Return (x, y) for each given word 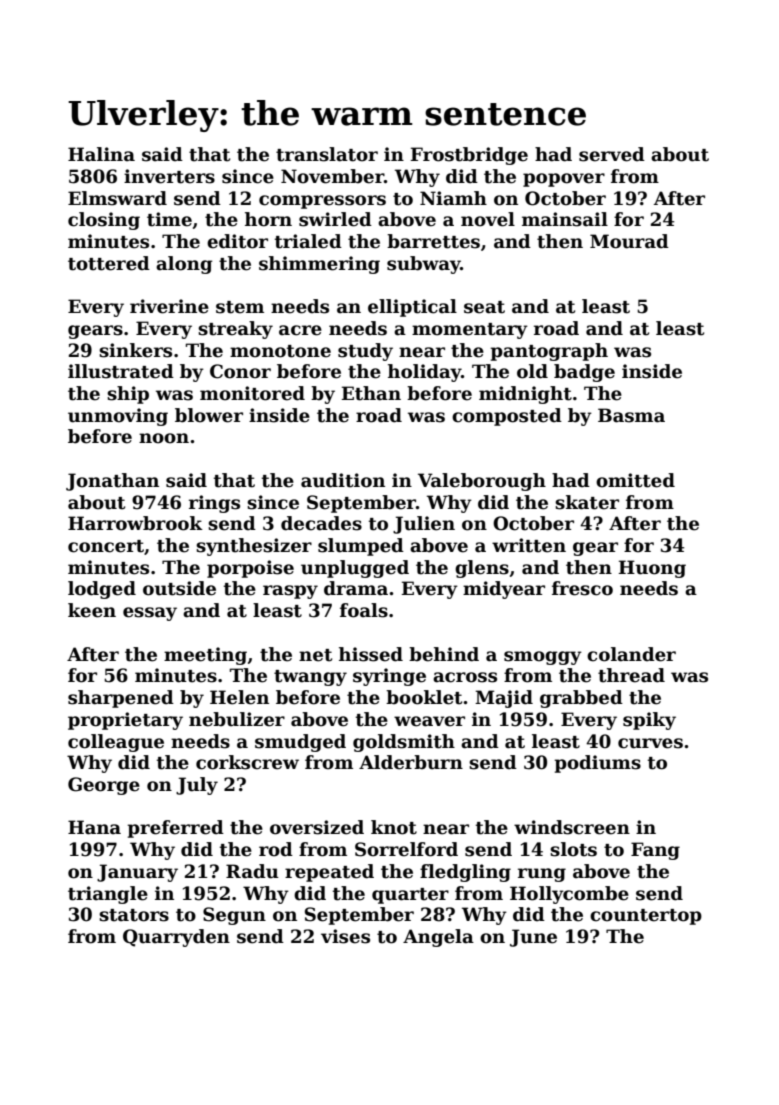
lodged (102, 590)
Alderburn (411, 762)
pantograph (549, 352)
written (529, 545)
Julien (424, 525)
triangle (108, 895)
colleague (116, 743)
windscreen (572, 827)
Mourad (629, 241)
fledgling (465, 873)
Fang (655, 851)
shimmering (319, 265)
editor (237, 241)
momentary (470, 331)
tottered (109, 263)
